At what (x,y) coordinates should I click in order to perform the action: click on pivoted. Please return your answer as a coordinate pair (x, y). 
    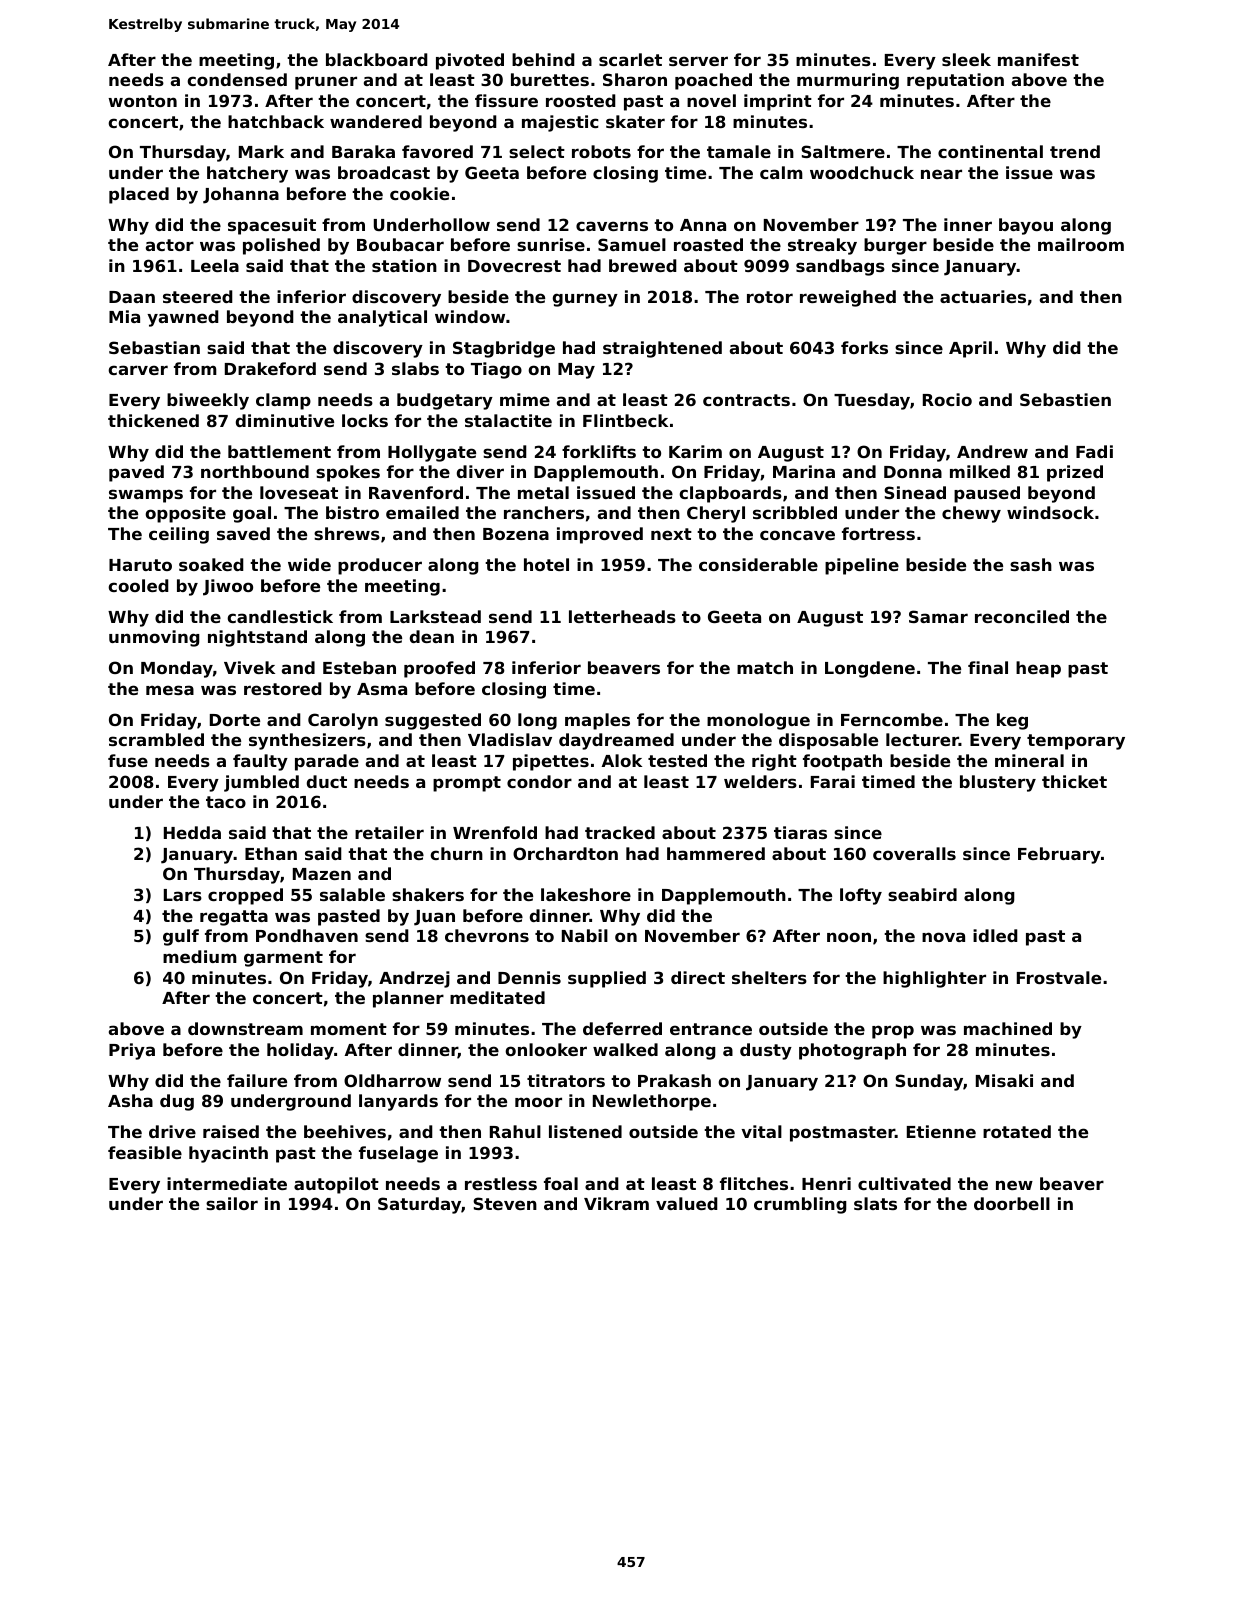
    Looking at the image, I should click on (470, 61).
